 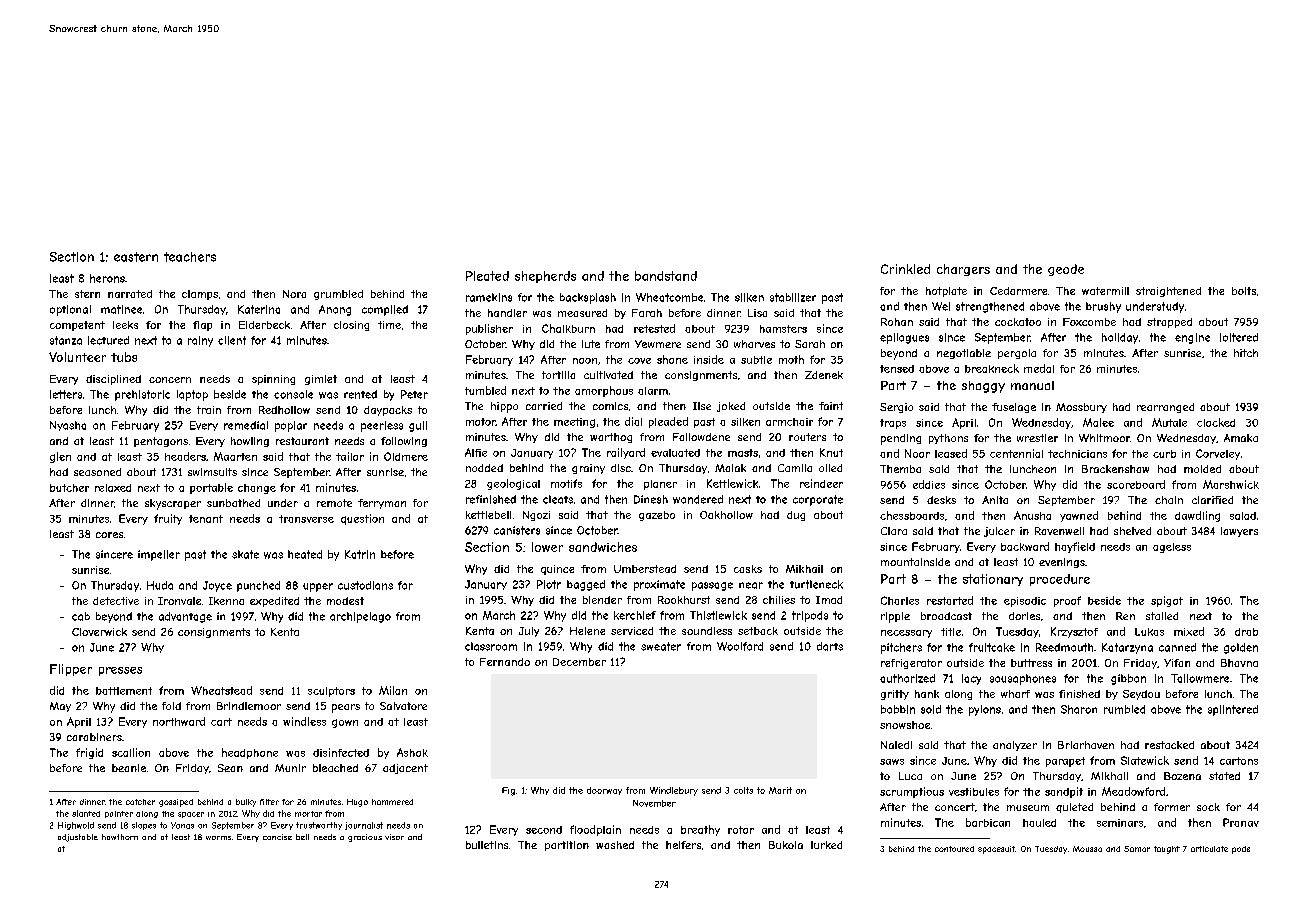 What do you see at coordinates (907, 678) in the screenshot?
I see `authorized` at bounding box center [907, 678].
